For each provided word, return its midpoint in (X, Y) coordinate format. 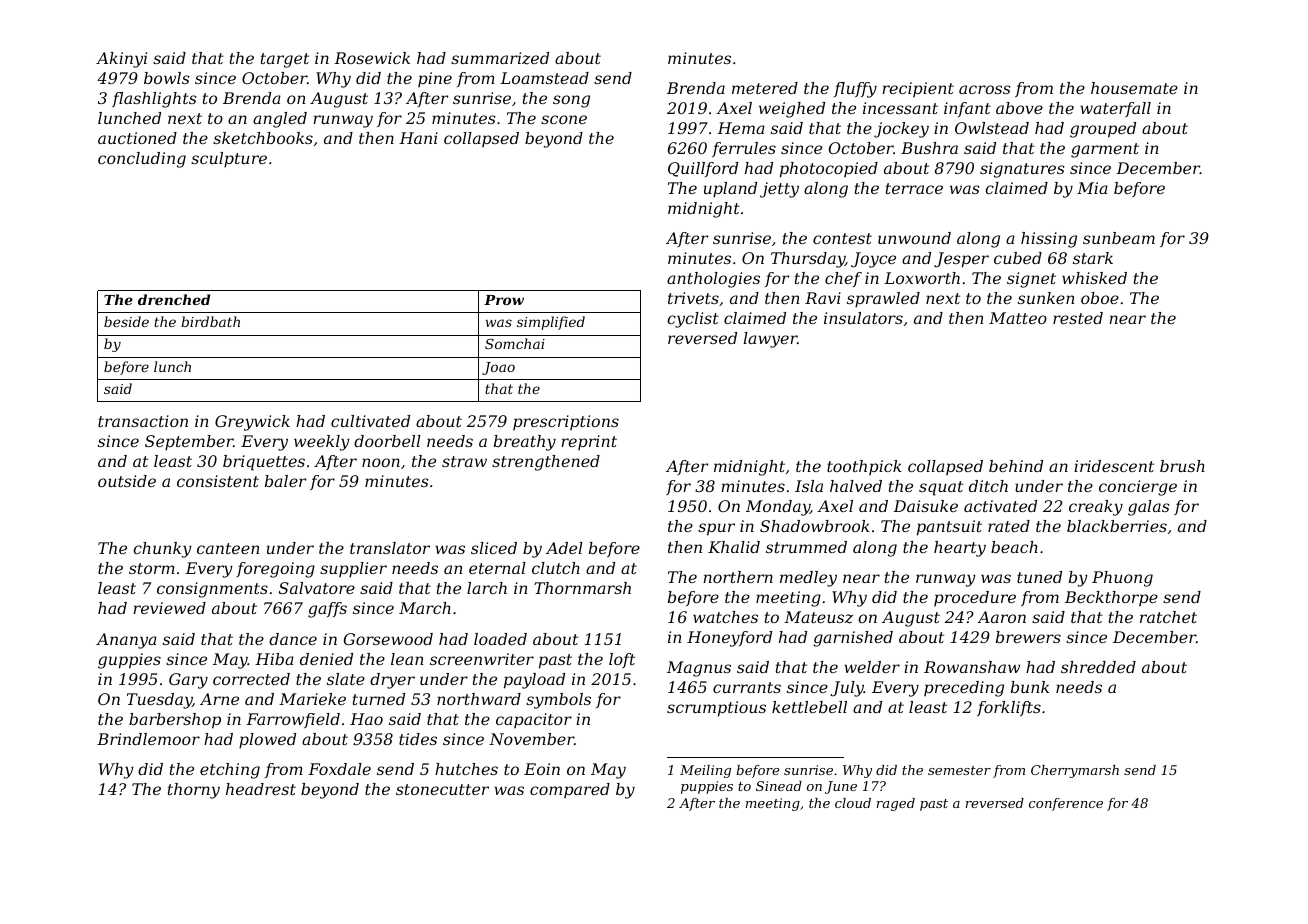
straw (464, 461)
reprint (589, 442)
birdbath (210, 321)
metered (765, 88)
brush (1182, 466)
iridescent (1114, 466)
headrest (261, 789)
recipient (918, 89)
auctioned (137, 138)
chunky (162, 550)
